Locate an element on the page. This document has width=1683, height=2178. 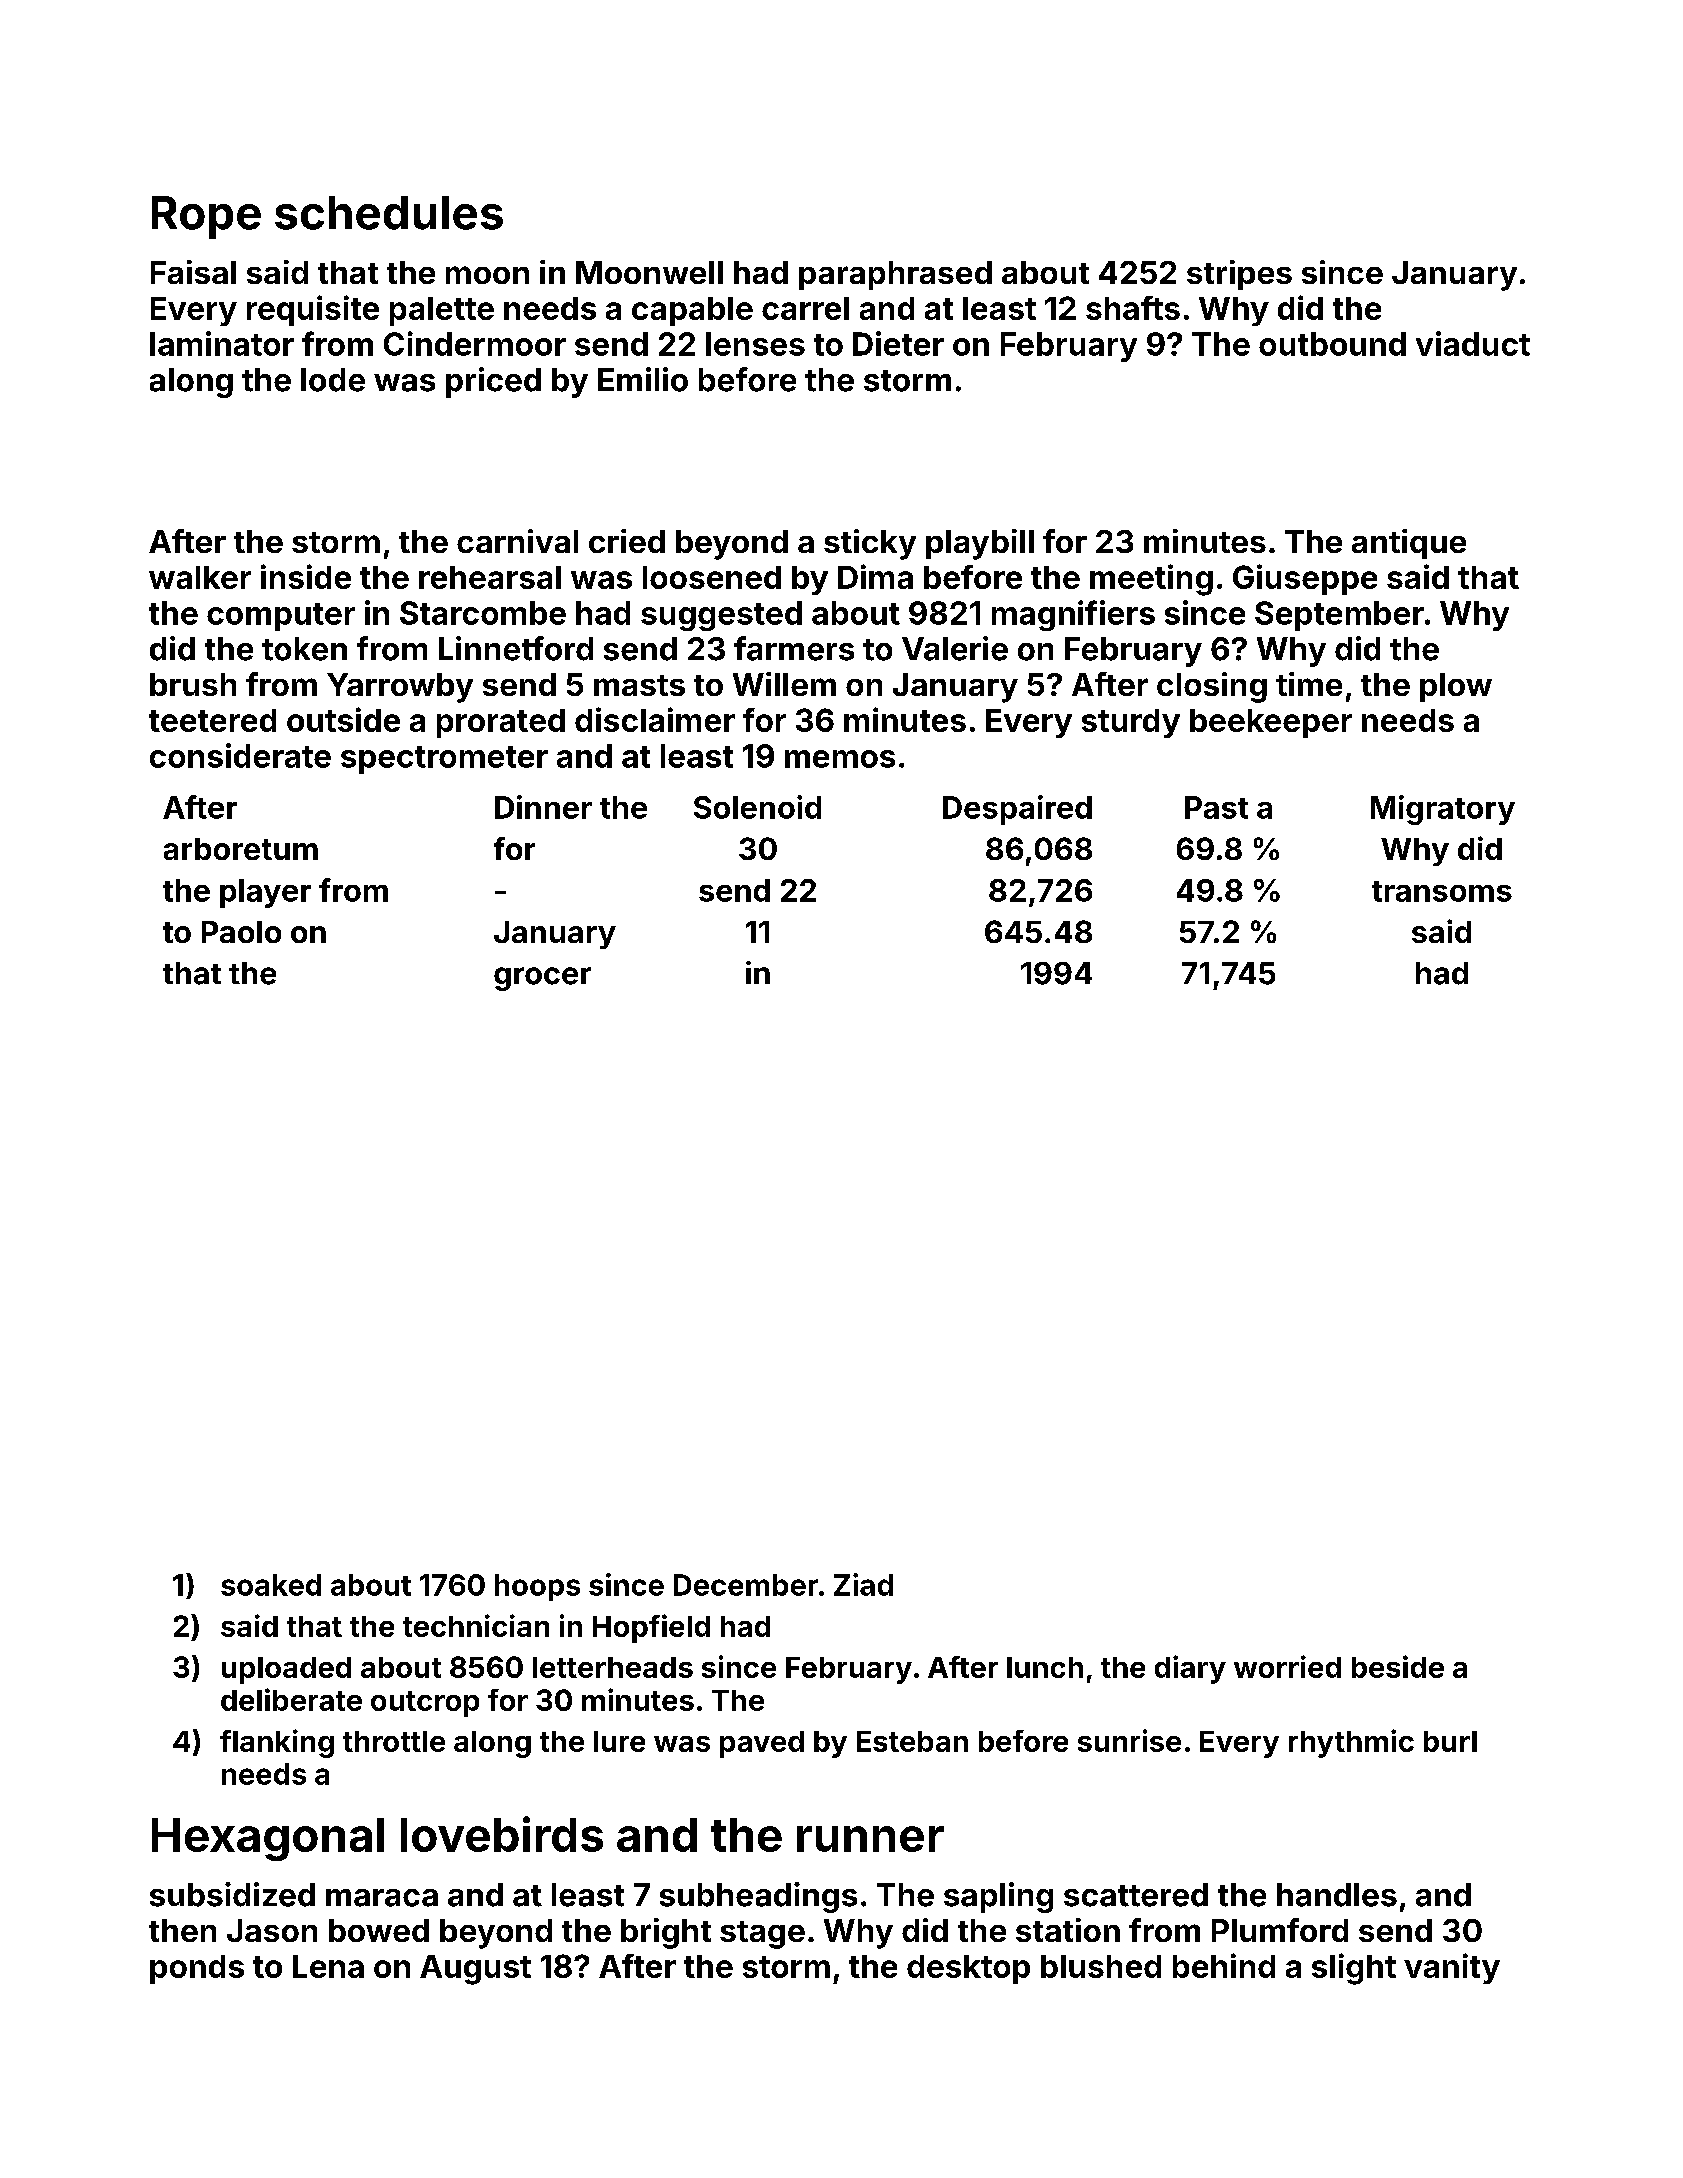
Emilio is located at coordinates (643, 379).
